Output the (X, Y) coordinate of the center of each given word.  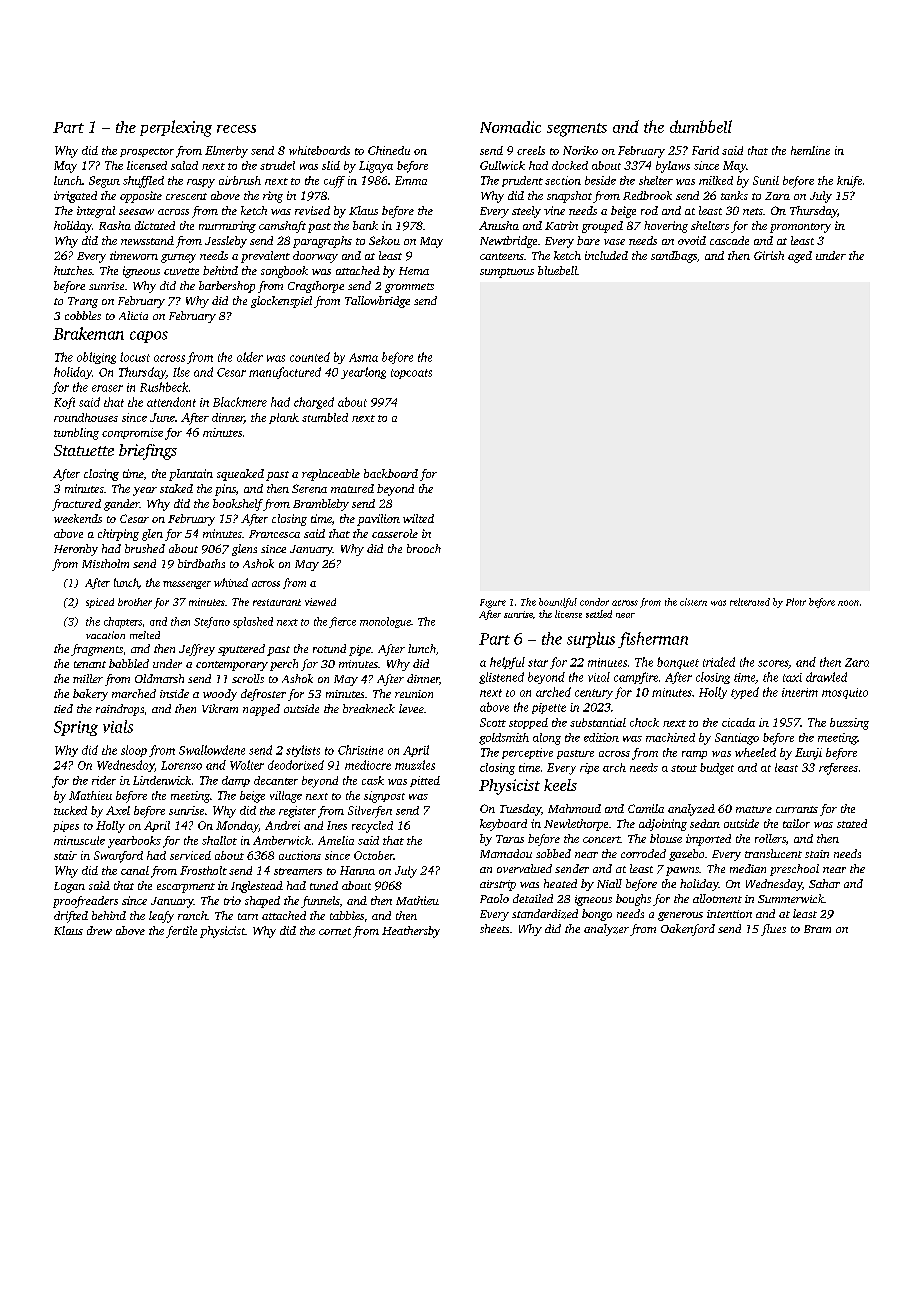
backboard (391, 473)
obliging (96, 358)
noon (848, 603)
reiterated (750, 602)
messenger (187, 585)
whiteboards (319, 150)
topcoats (411, 374)
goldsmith (504, 739)
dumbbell (701, 126)
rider (104, 780)
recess (236, 129)
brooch (424, 548)
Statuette (84, 450)
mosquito (845, 693)
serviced (190, 855)
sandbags (674, 257)
